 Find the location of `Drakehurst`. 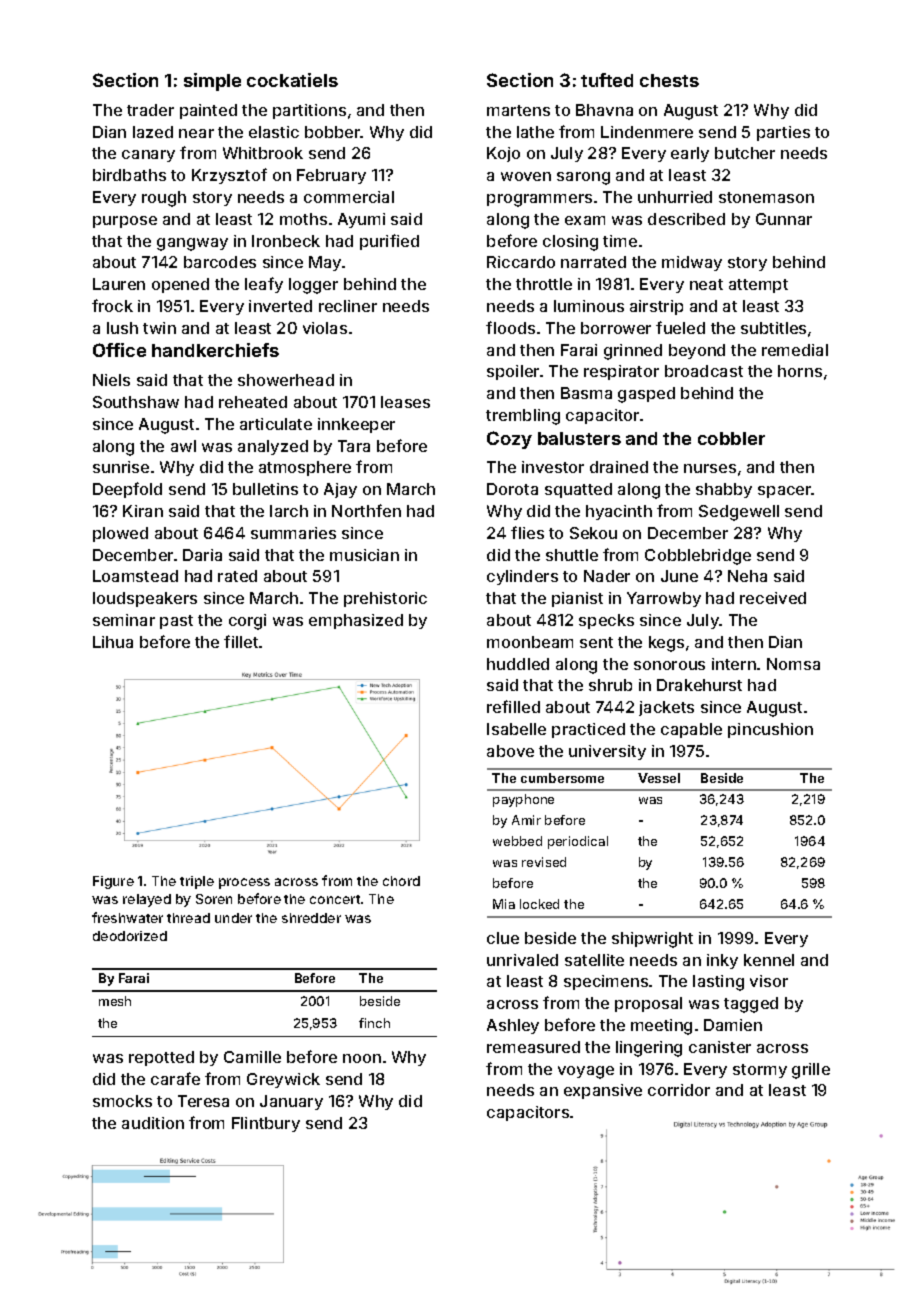

Drakehurst is located at coordinates (699, 685).
